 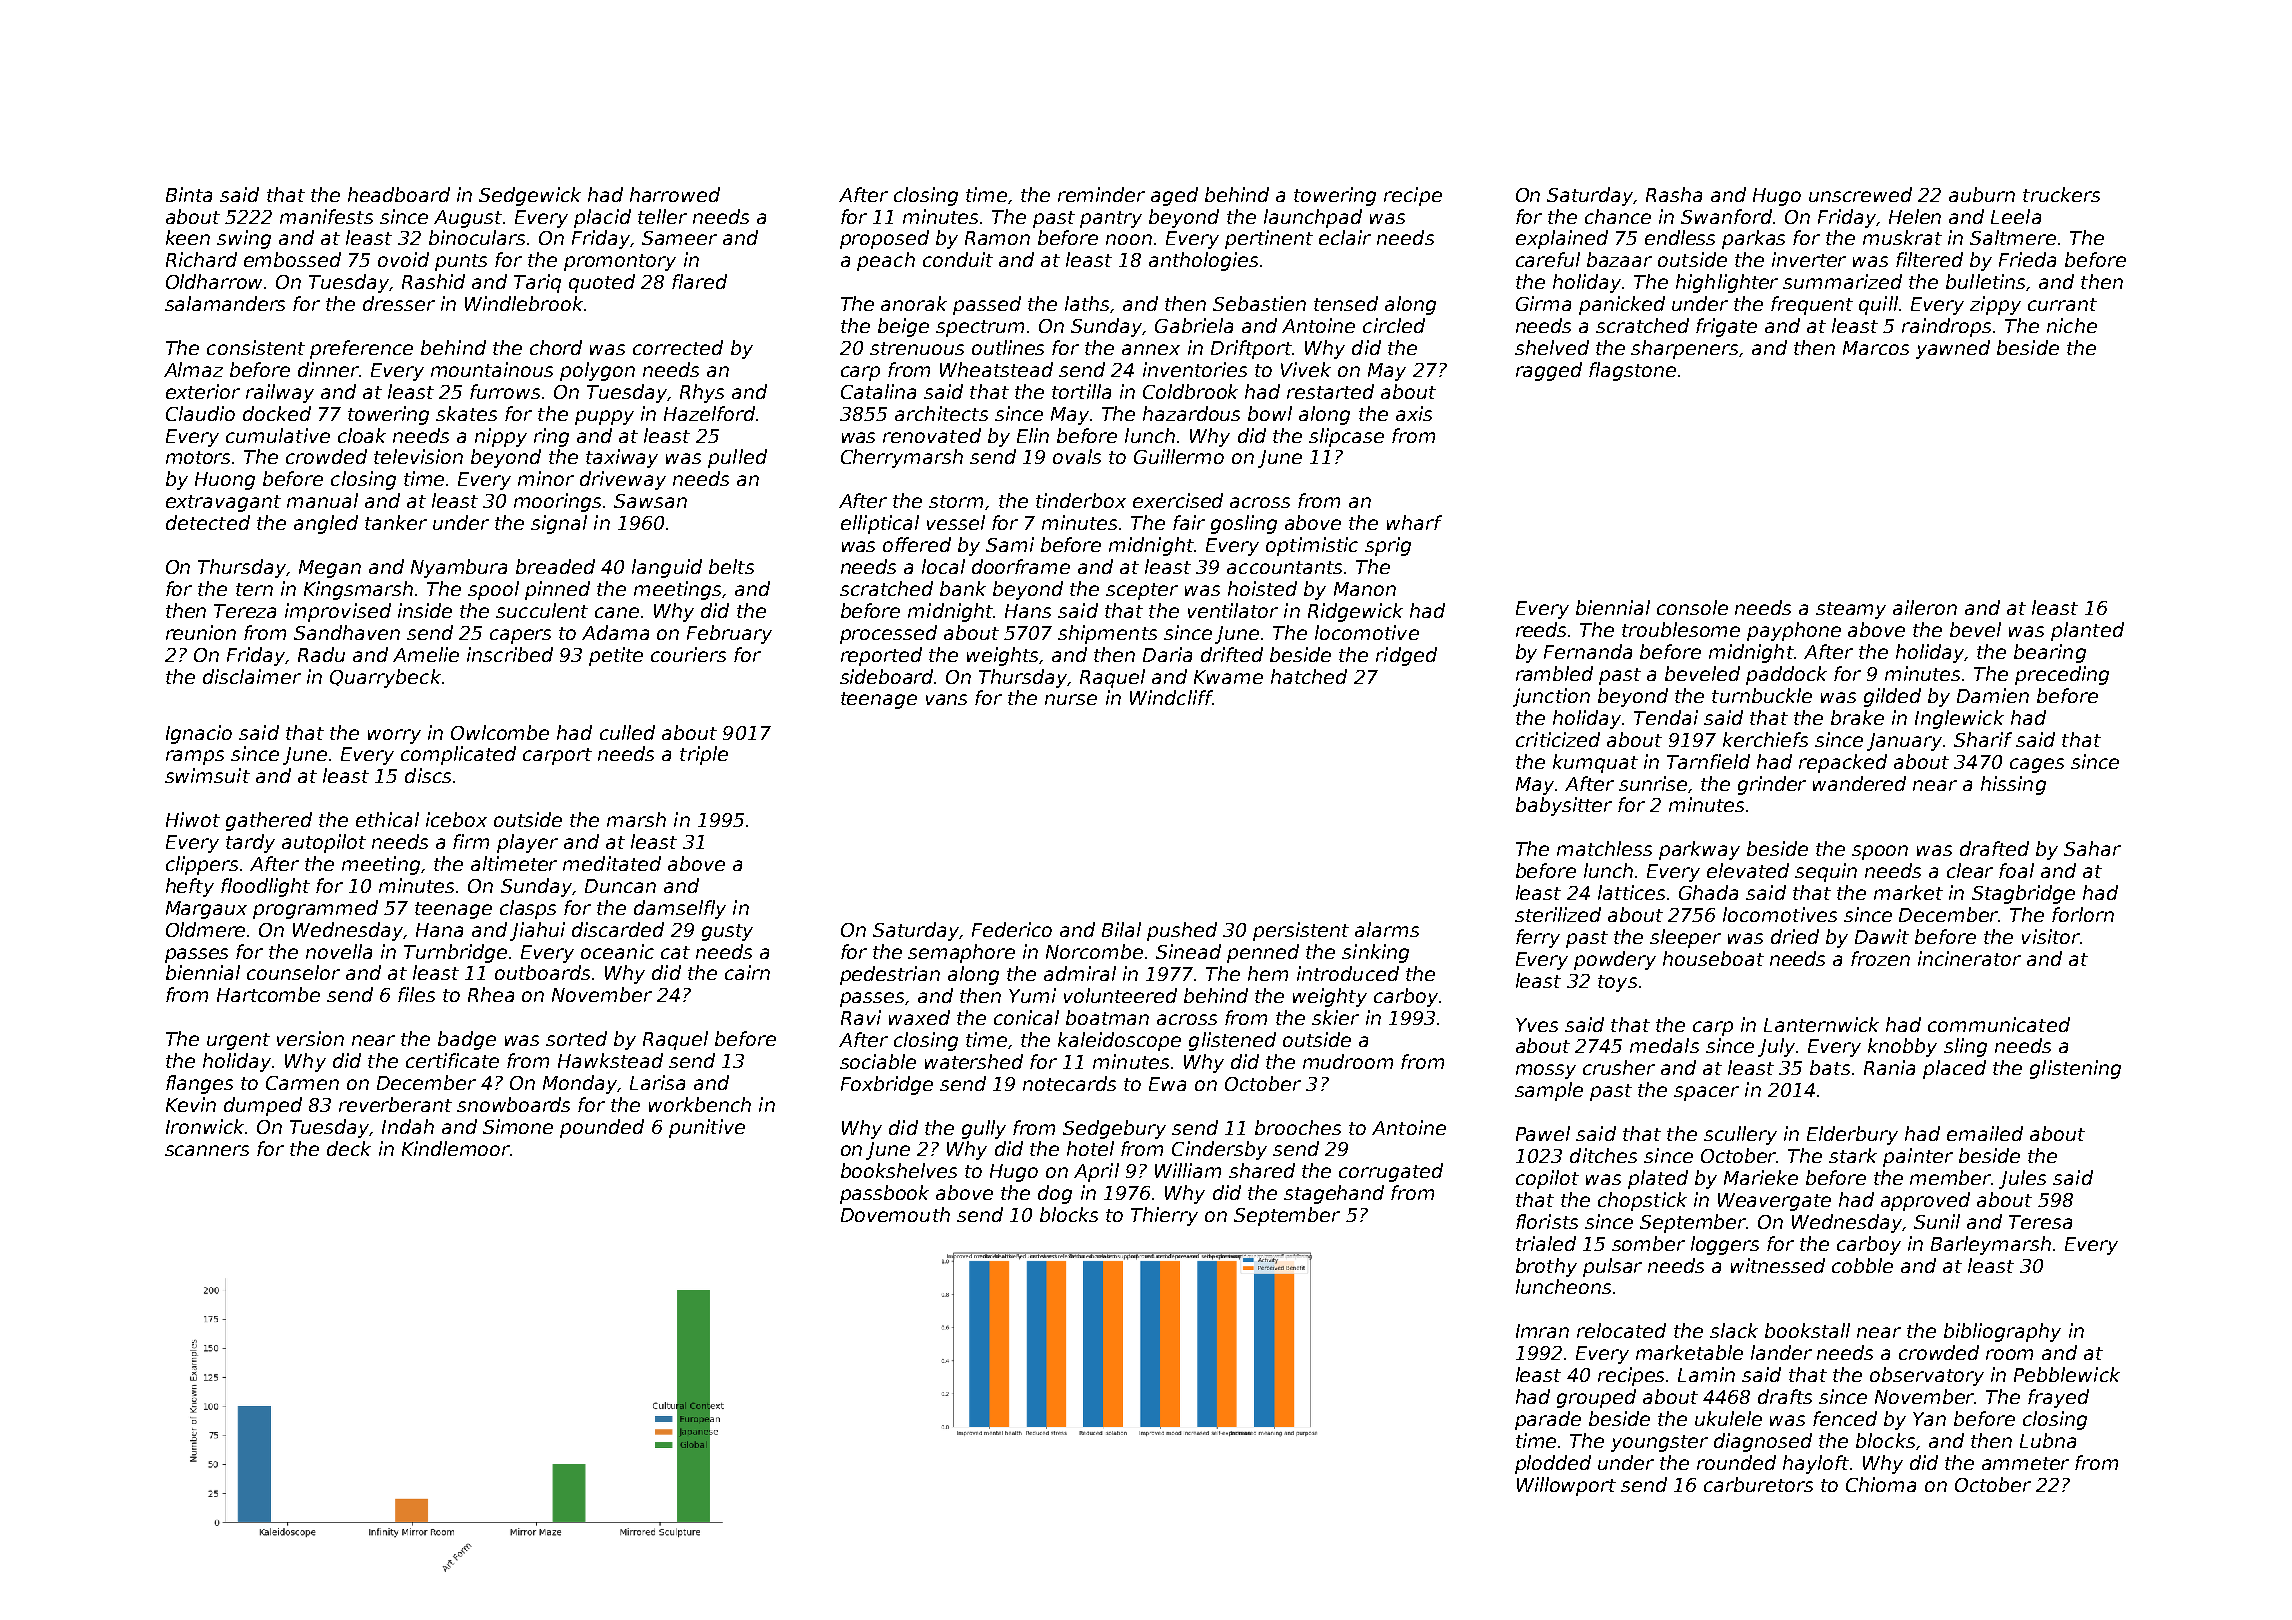 What do you see at coordinates (1548, 1420) in the image?
I see `parade` at bounding box center [1548, 1420].
